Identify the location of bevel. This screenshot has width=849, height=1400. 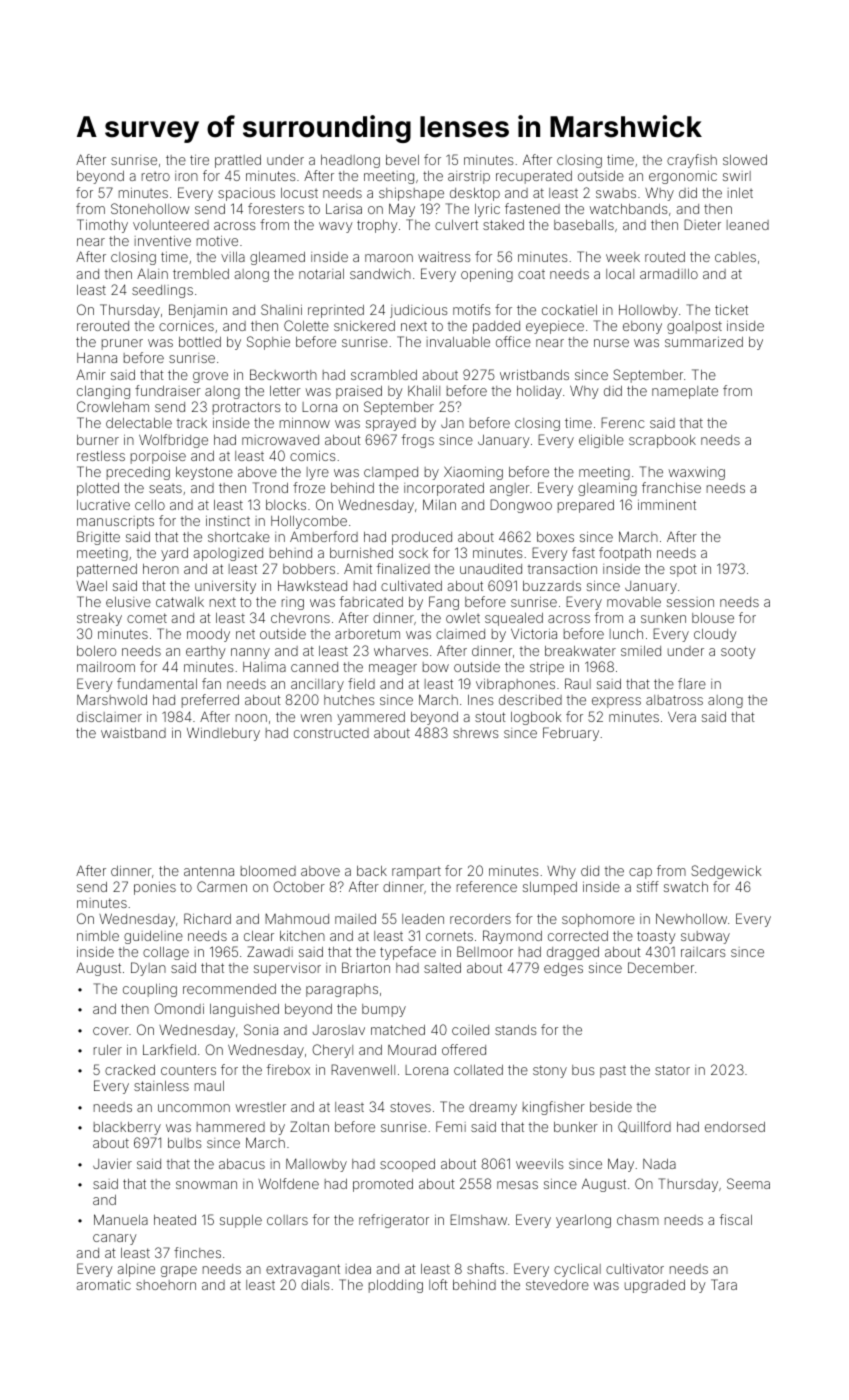
(402, 160).
